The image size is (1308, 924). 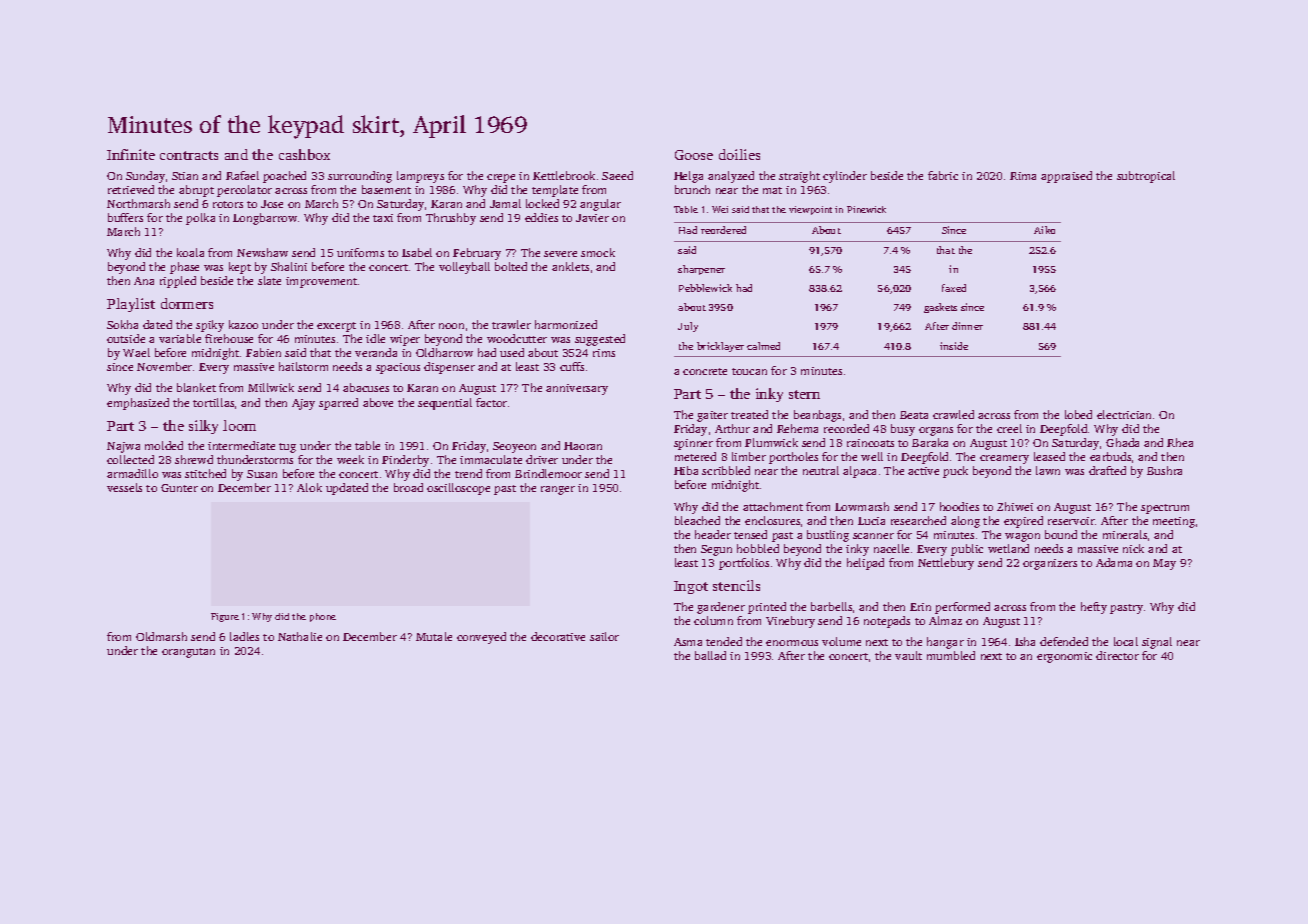 What do you see at coordinates (583, 446) in the screenshot?
I see `Haoran` at bounding box center [583, 446].
